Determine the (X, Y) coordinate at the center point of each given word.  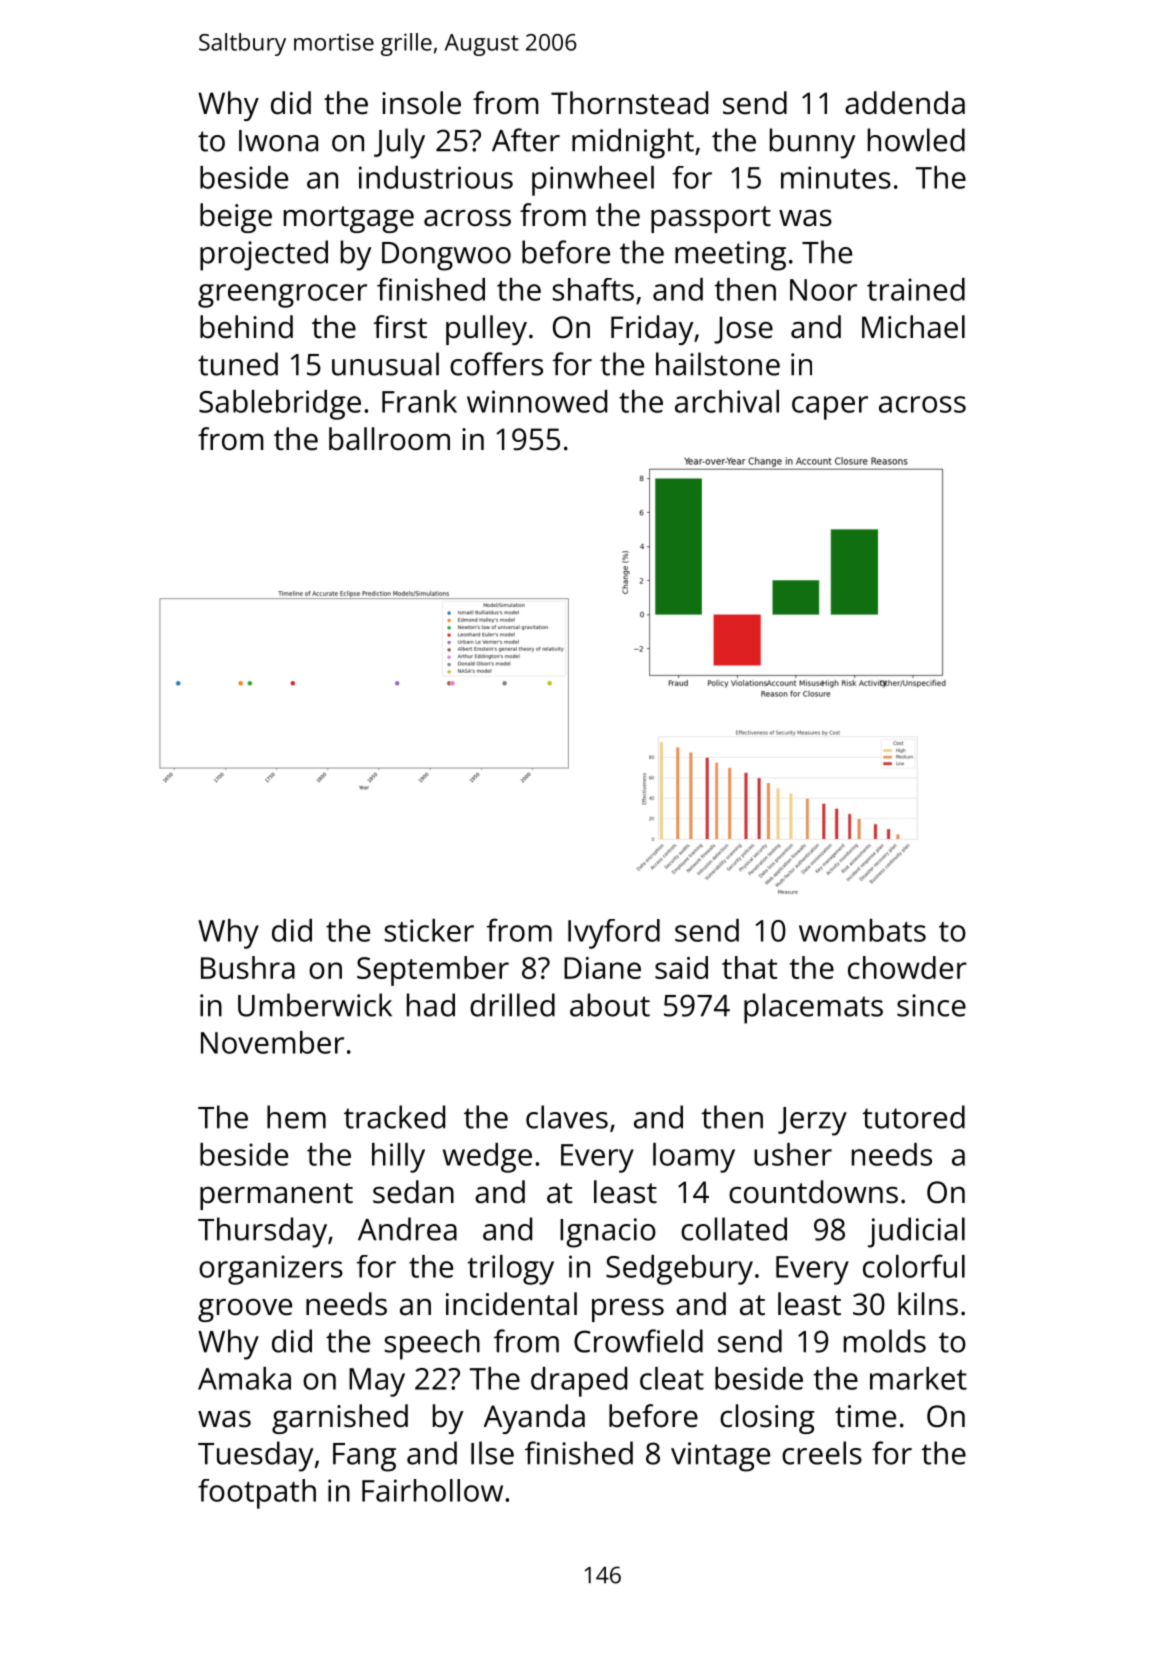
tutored (913, 1117)
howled (916, 140)
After (526, 140)
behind (246, 327)
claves (567, 1117)
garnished (340, 1419)
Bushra (248, 967)
